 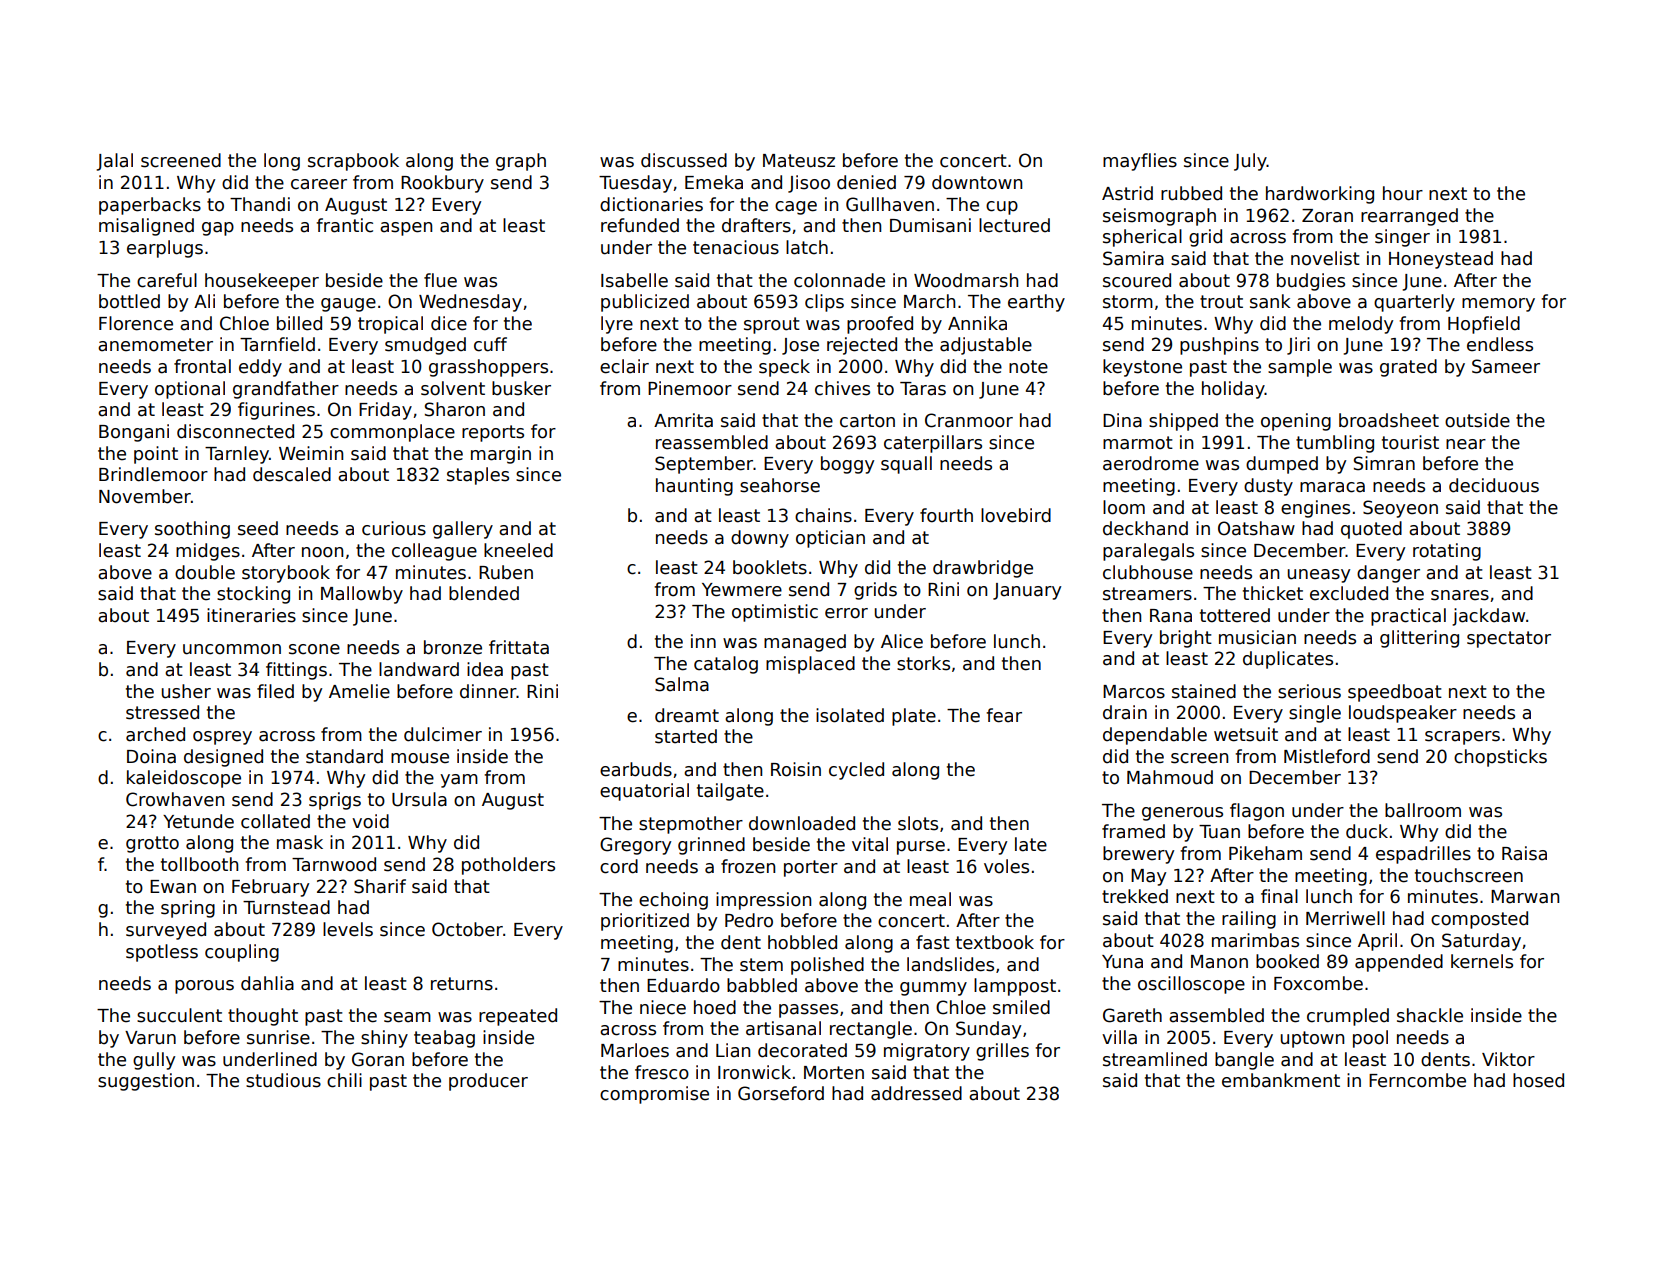 I want to click on near, so click(x=1466, y=444).
